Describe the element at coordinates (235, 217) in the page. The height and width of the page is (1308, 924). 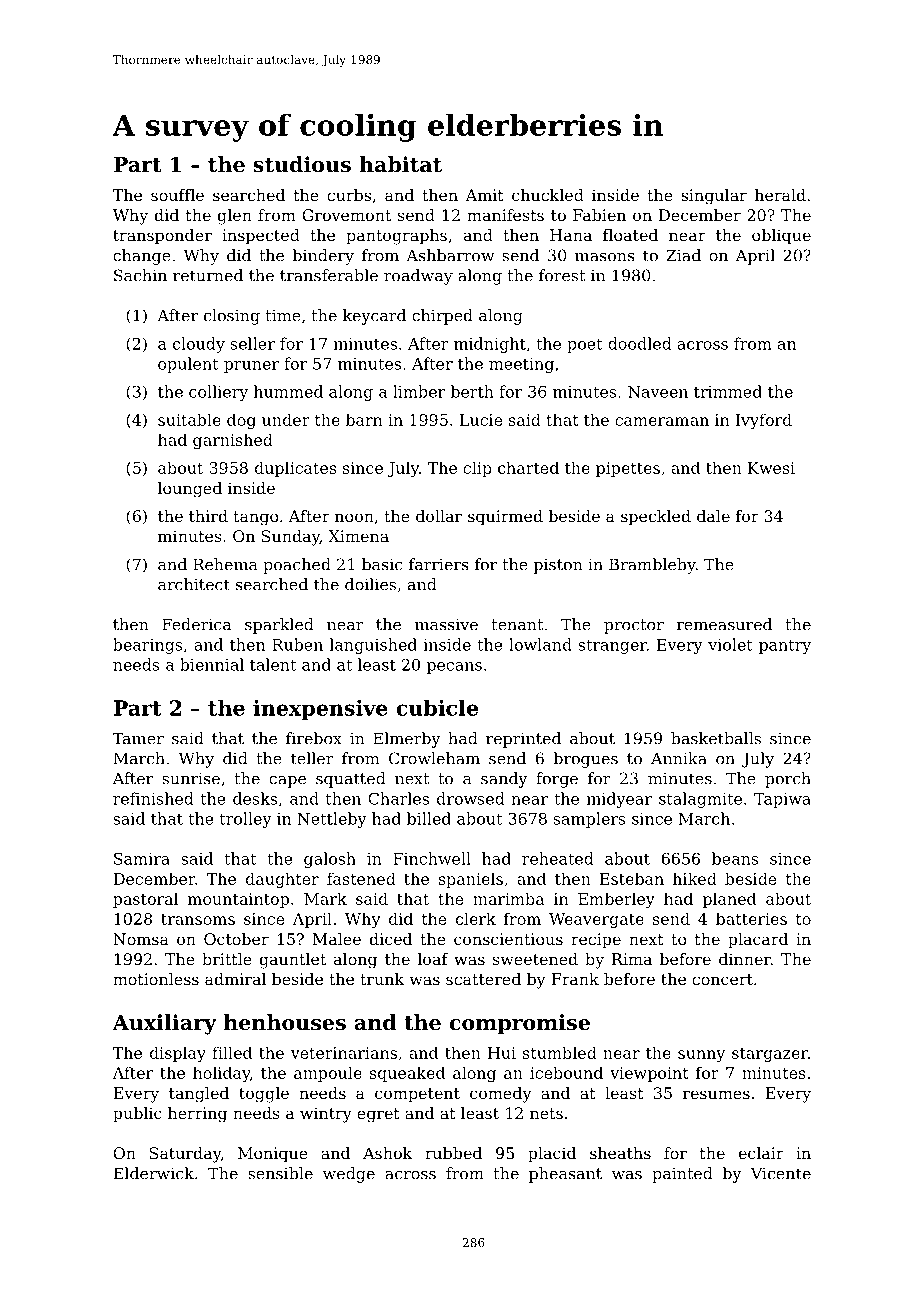
I see `glen` at that location.
